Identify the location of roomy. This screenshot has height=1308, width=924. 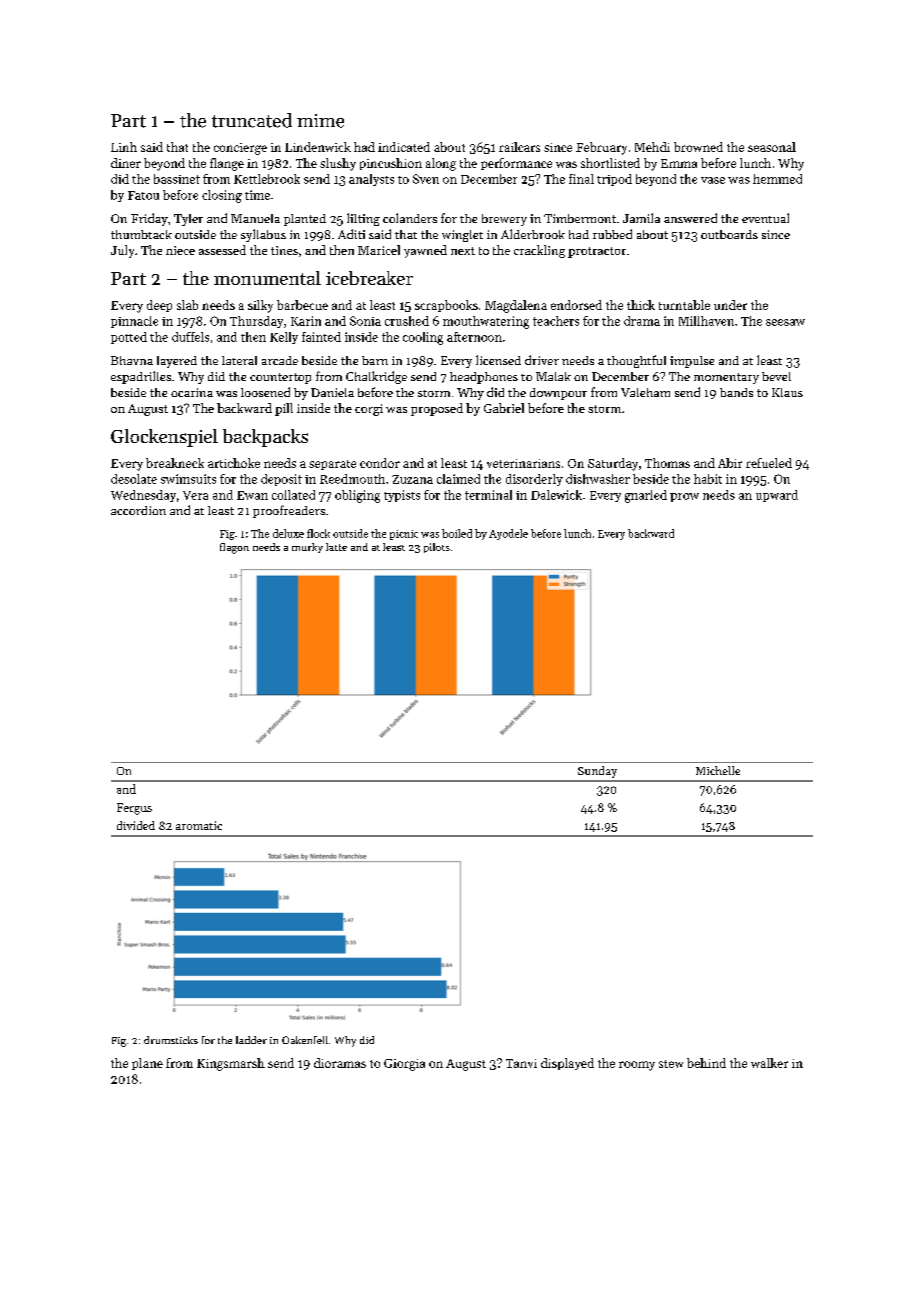
(637, 1066).
